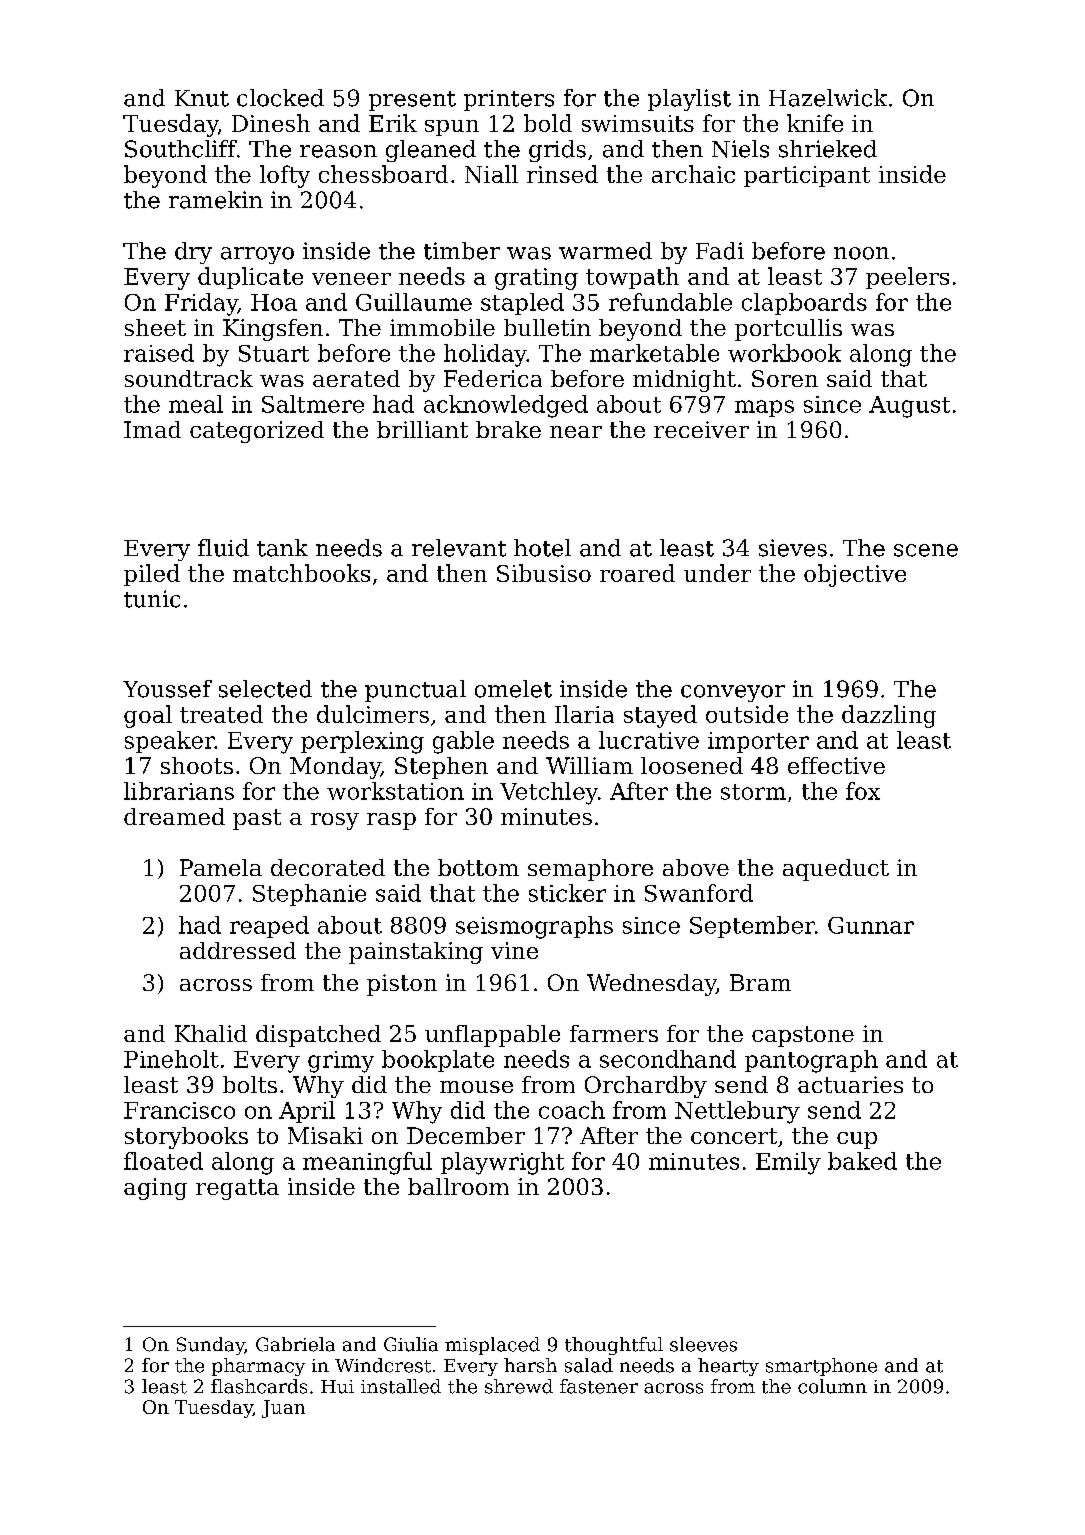 The image size is (1085, 1535). Describe the element at coordinates (828, 98) in the screenshot. I see `Hazelwick` at that location.
